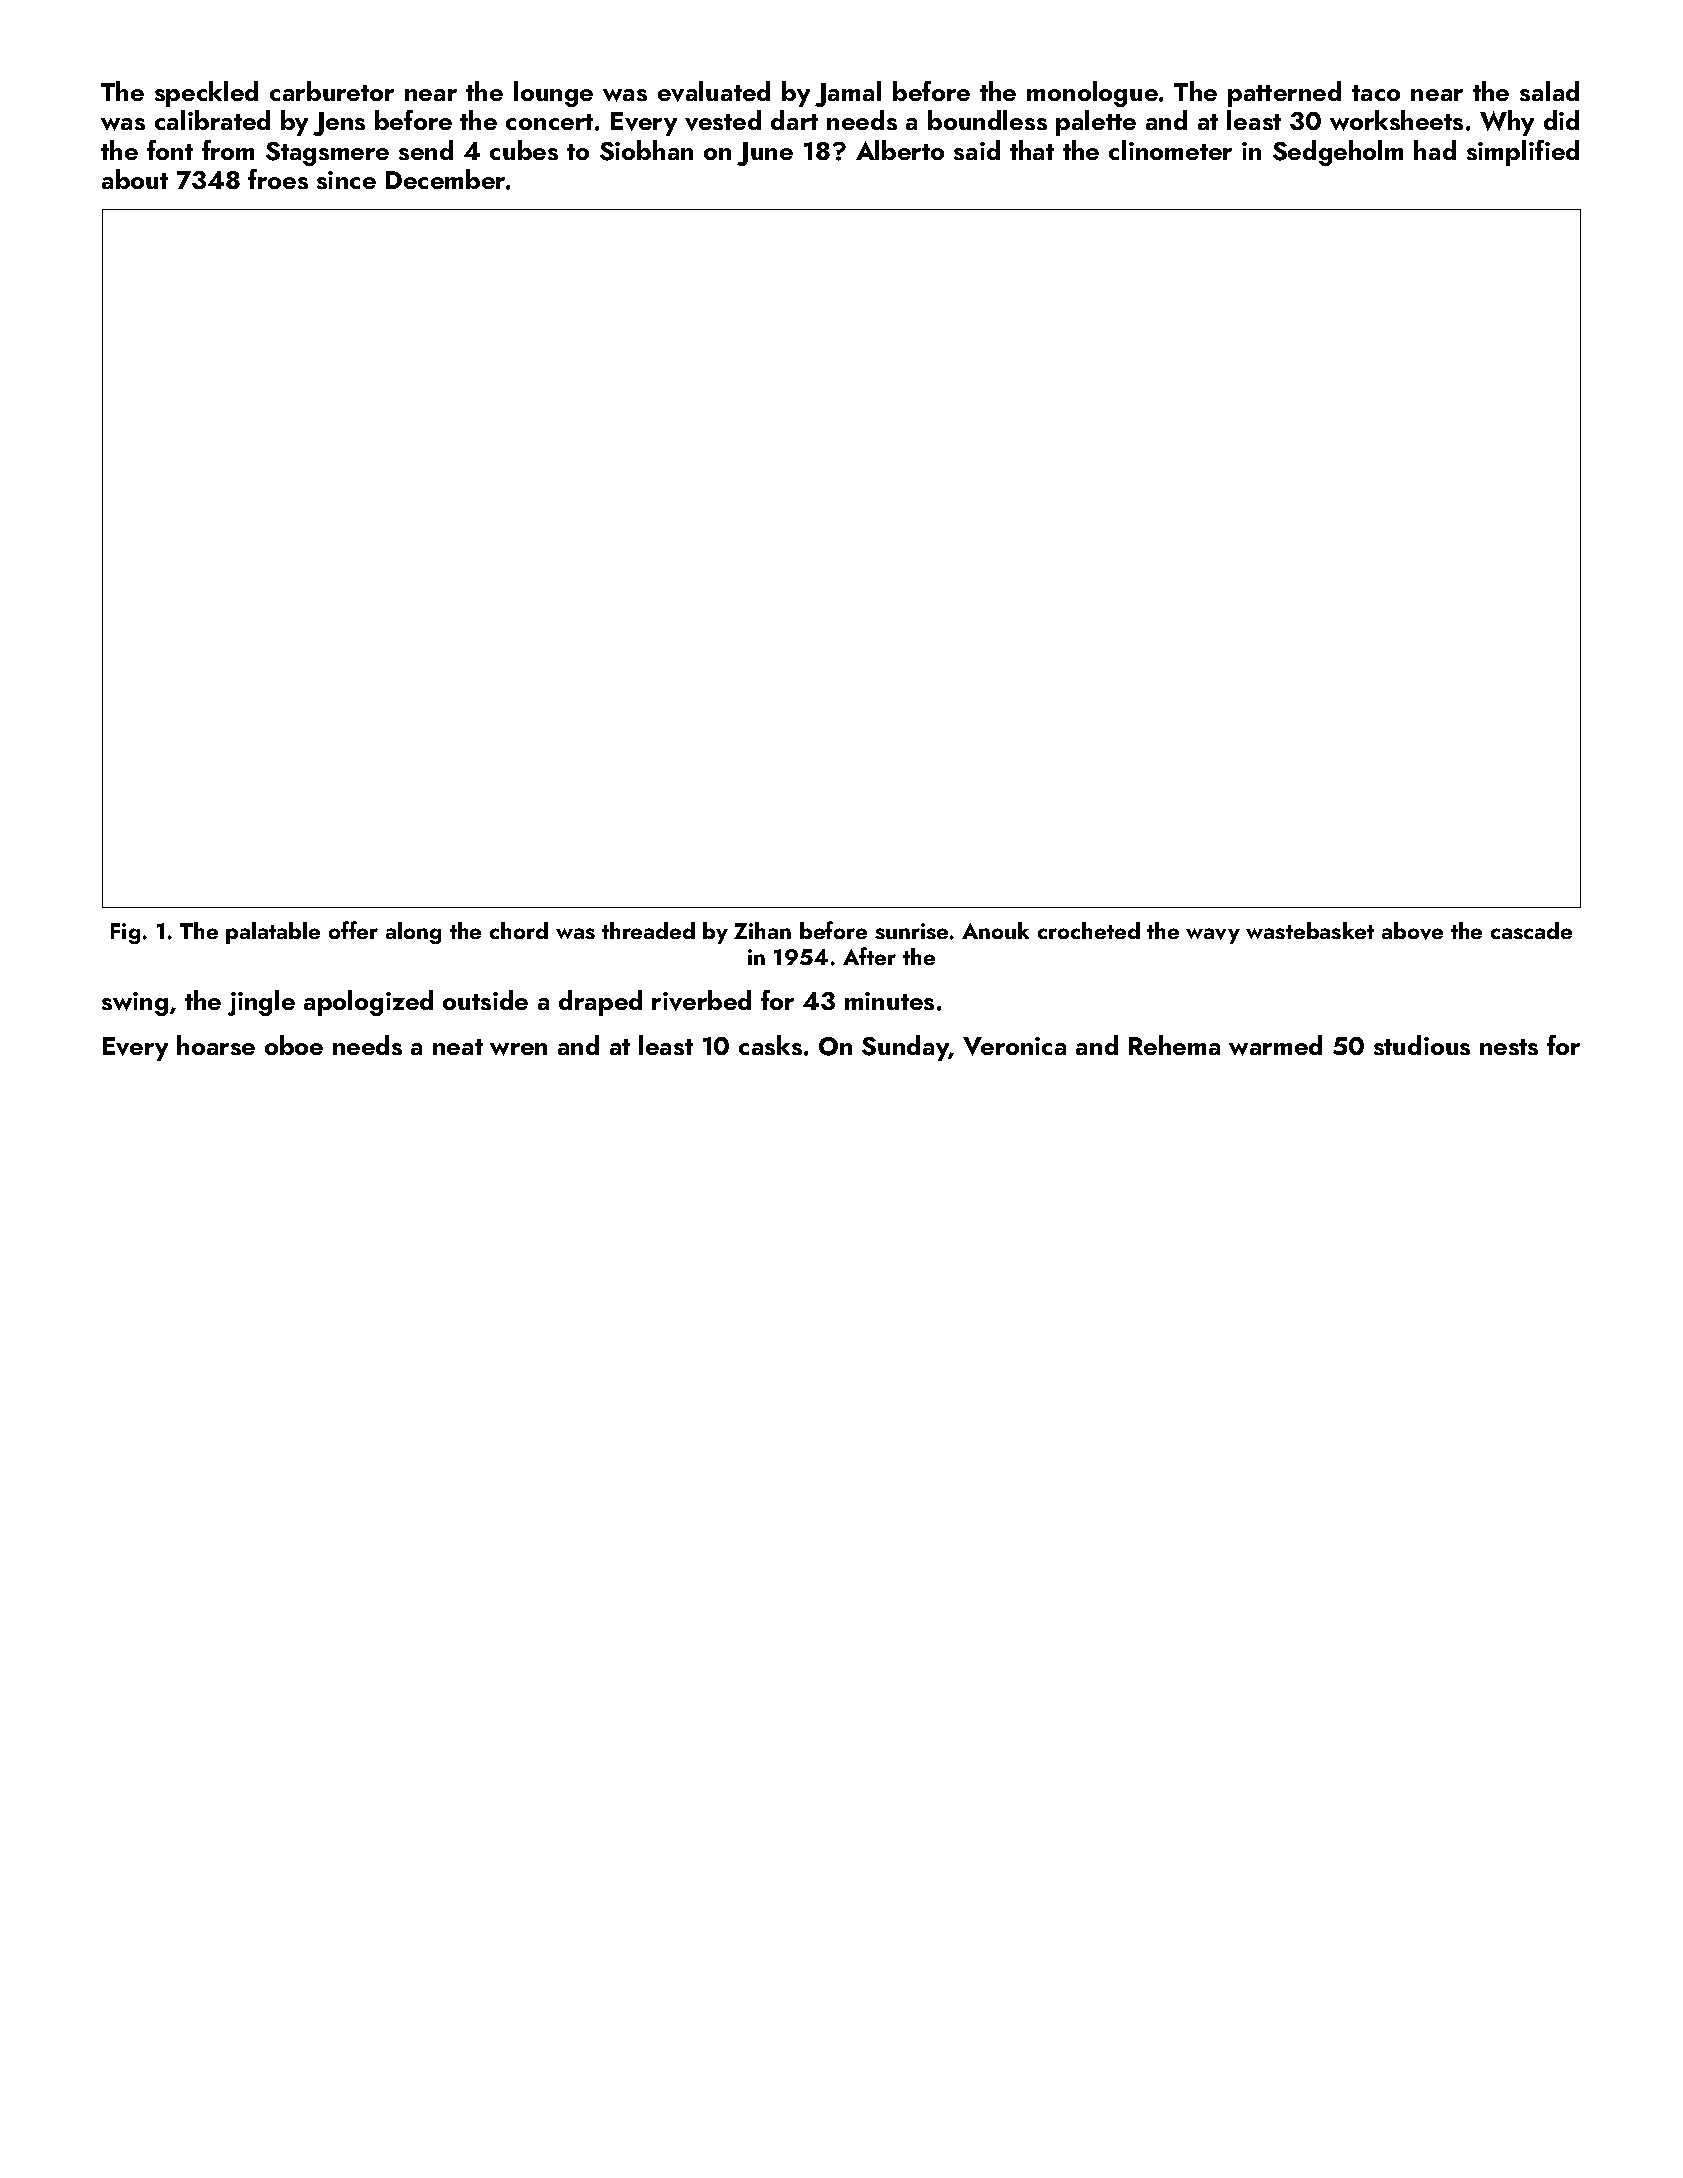 This document has width=1683, height=2178. Describe the element at coordinates (646, 150) in the document. I see `Siobhan` at that location.
